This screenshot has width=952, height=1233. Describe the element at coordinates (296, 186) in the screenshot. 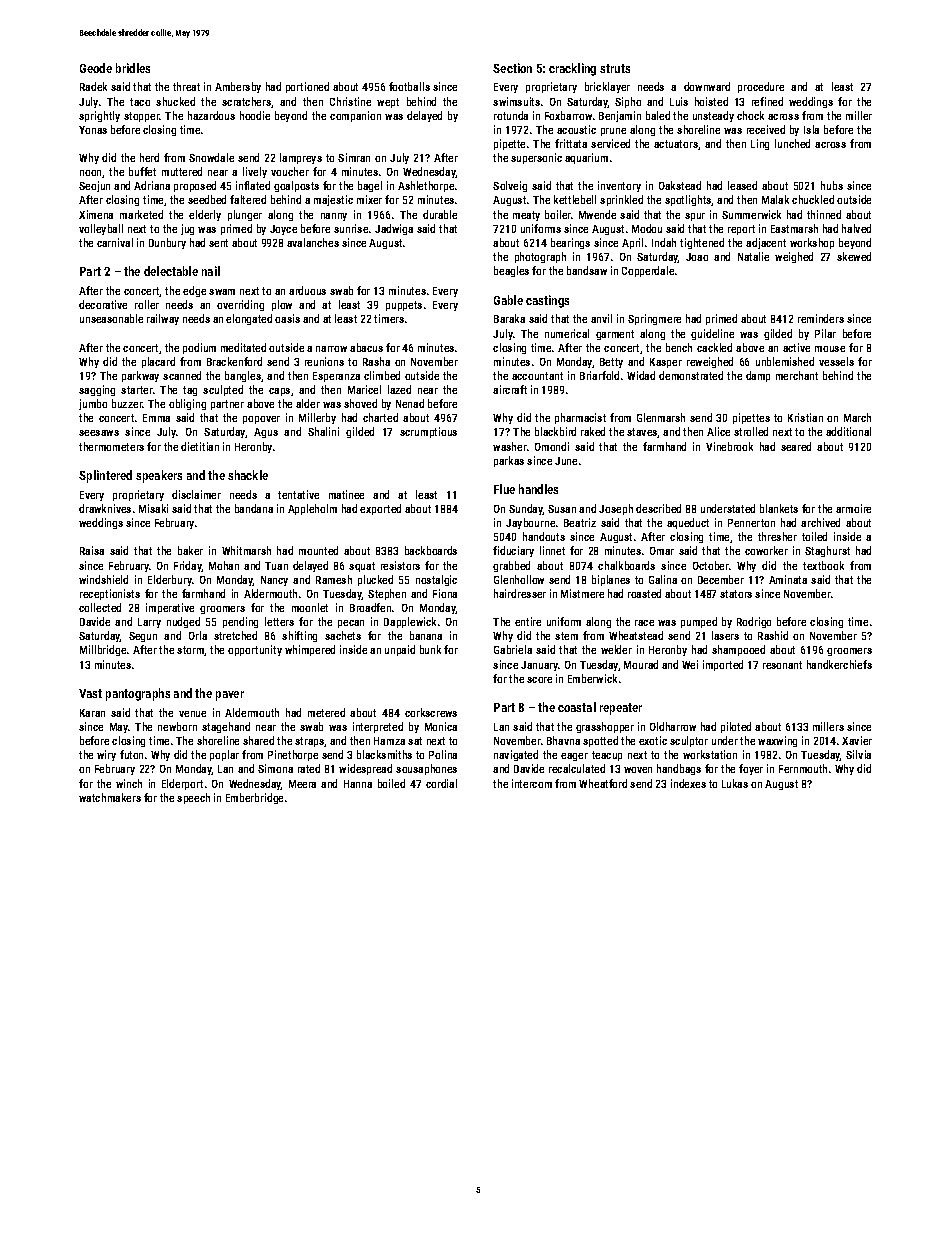

I see `goalposts` at that location.
